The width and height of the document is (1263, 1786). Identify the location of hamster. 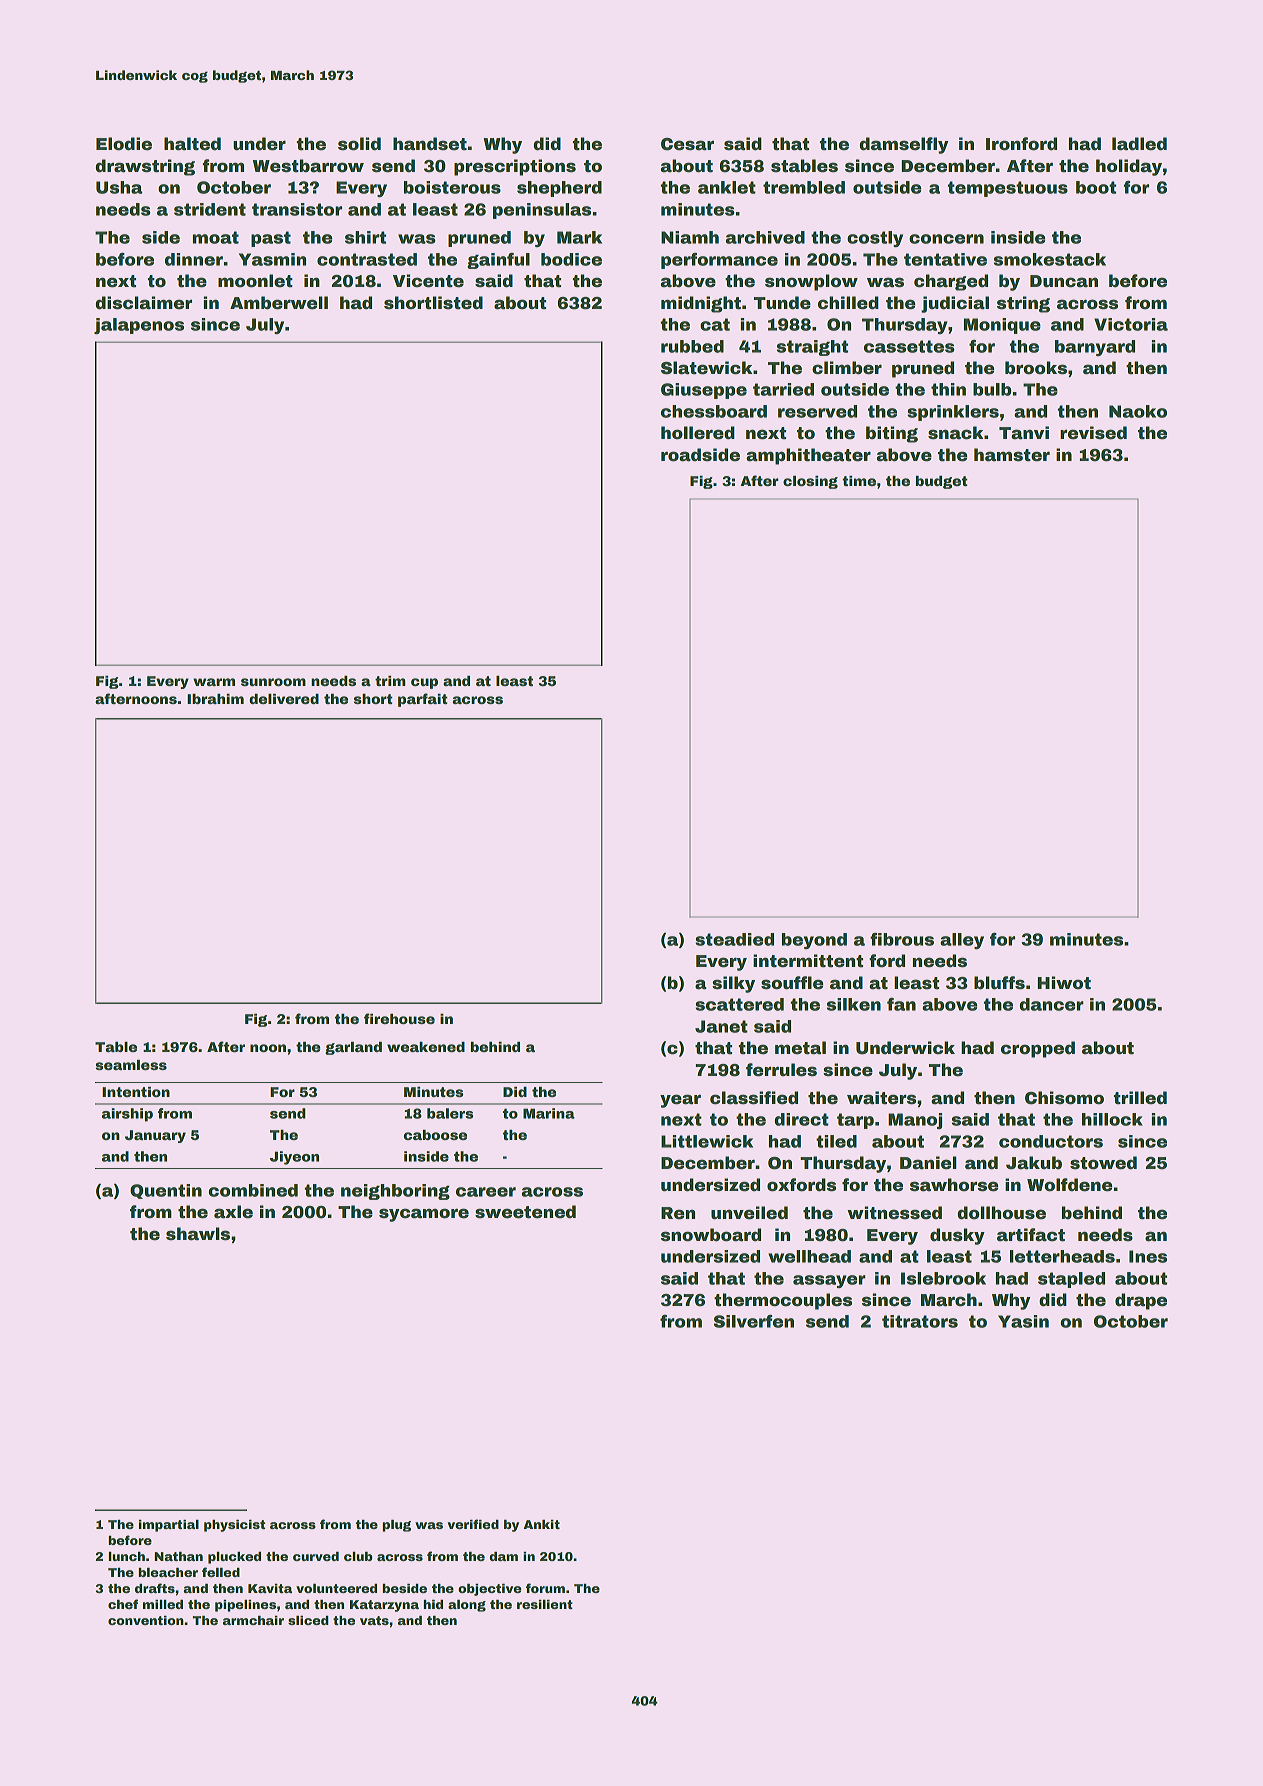
(1012, 455).
